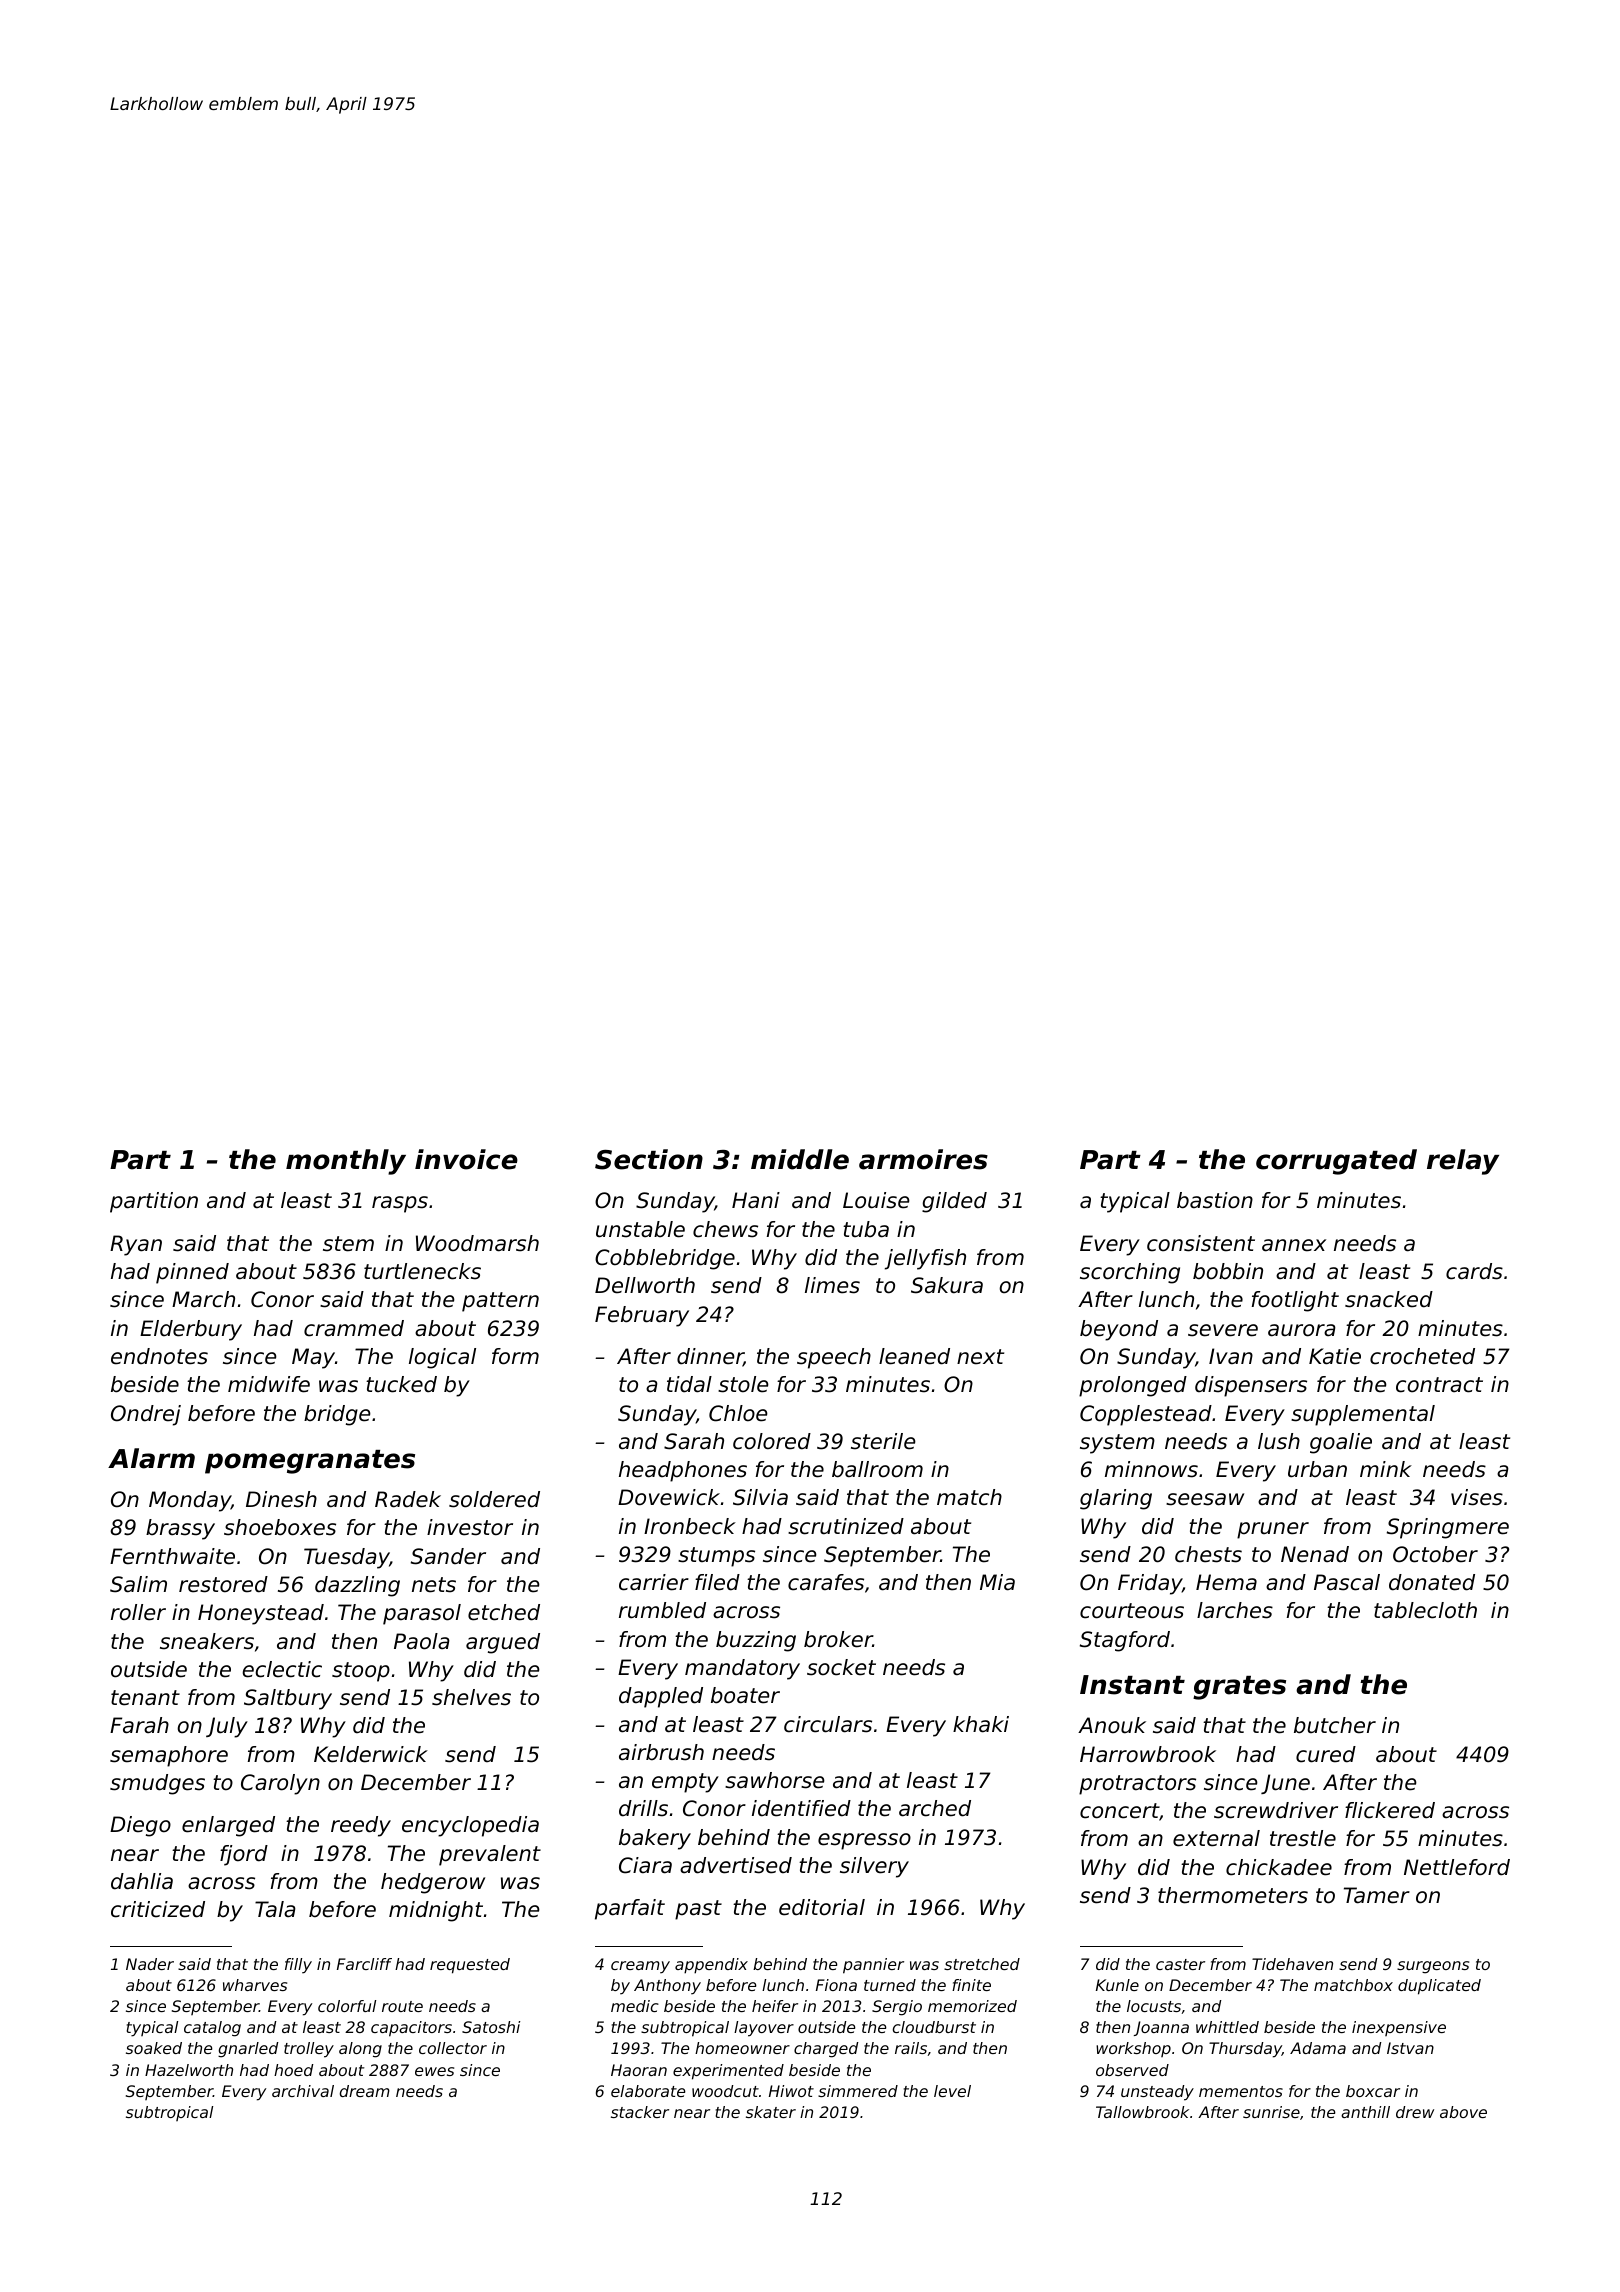  What do you see at coordinates (477, 1243) in the screenshot?
I see `Woodmarsh` at bounding box center [477, 1243].
